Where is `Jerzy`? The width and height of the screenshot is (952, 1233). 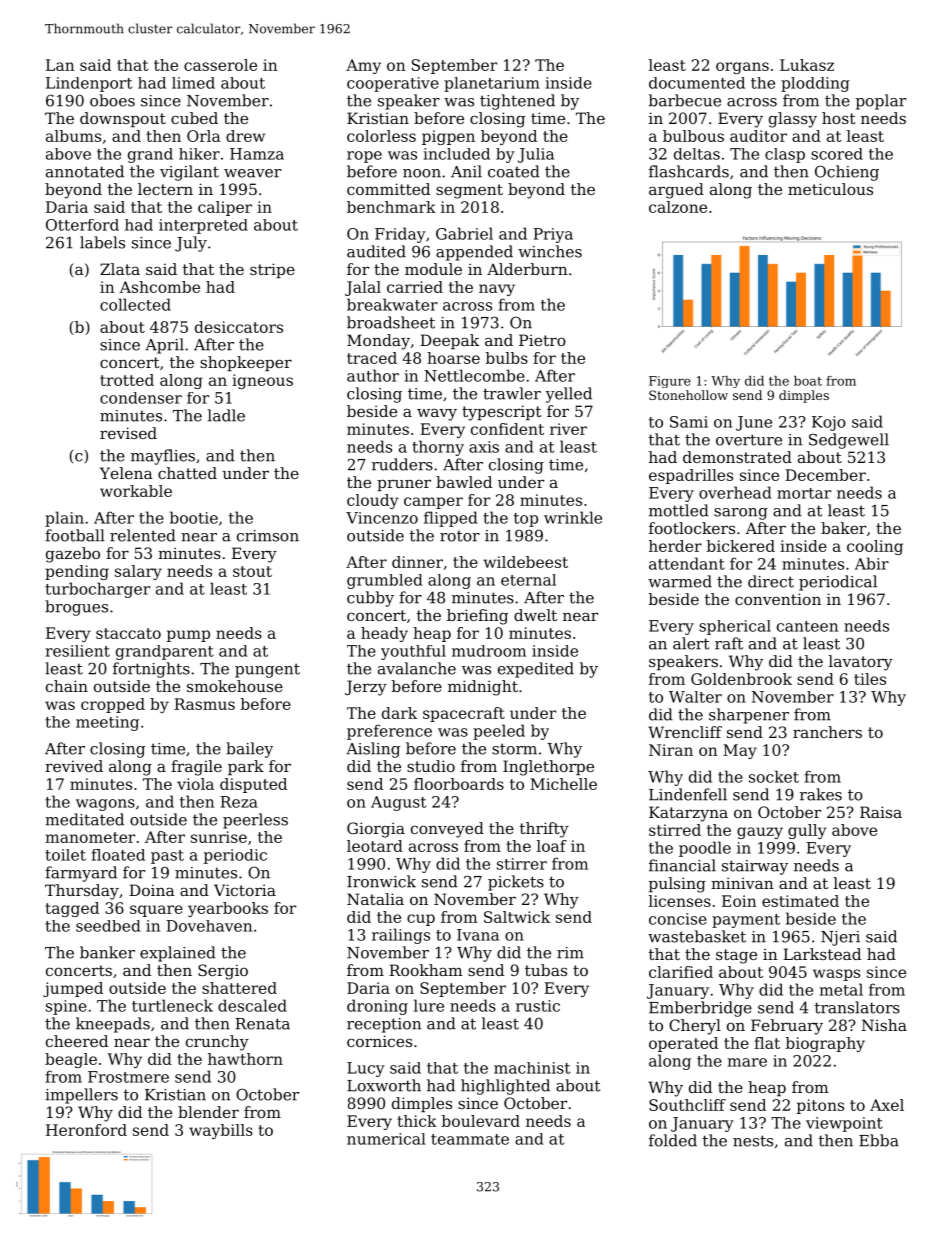 Jerzy is located at coordinates (366, 688).
